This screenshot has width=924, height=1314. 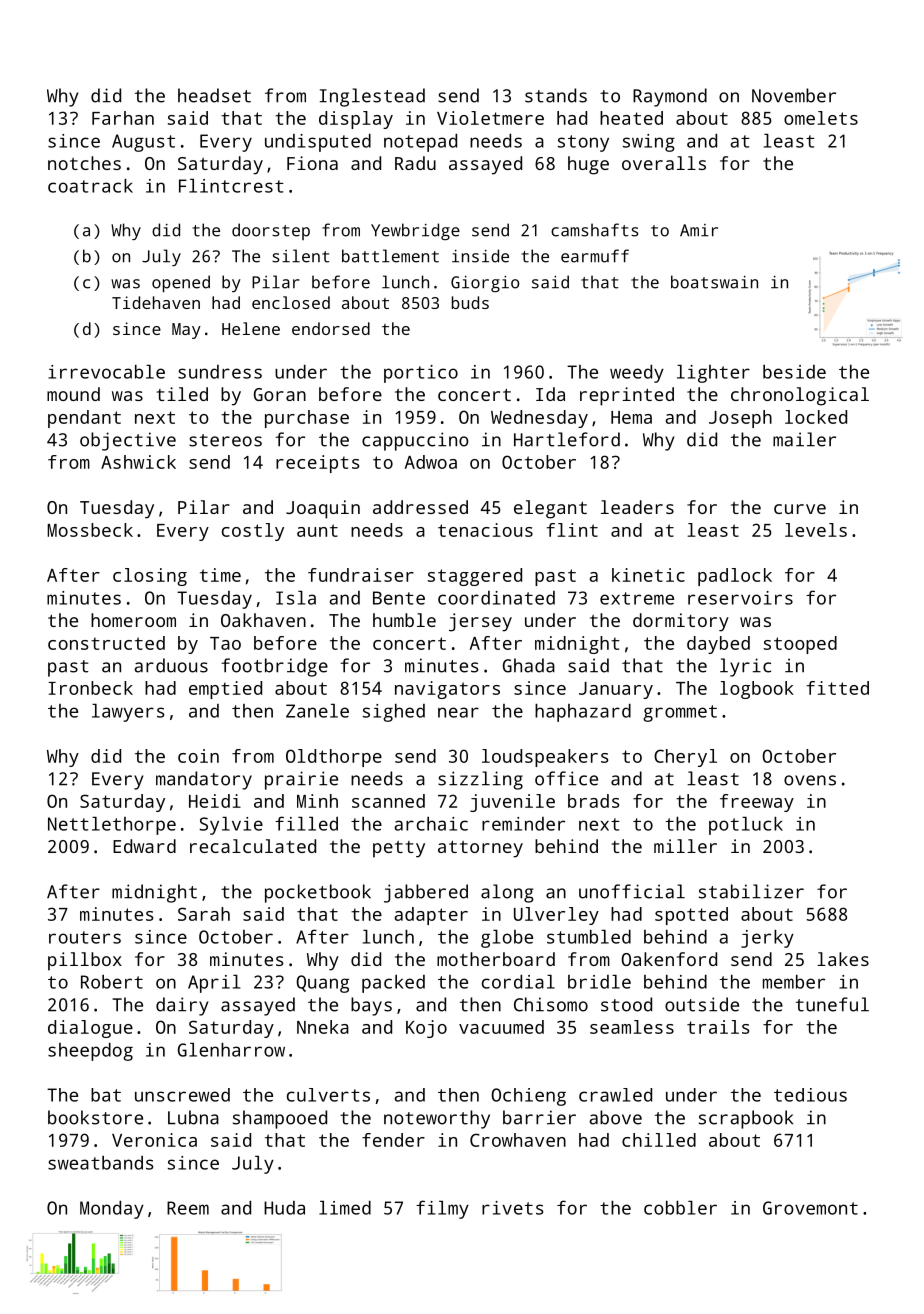 I want to click on juvenile, so click(x=512, y=803).
